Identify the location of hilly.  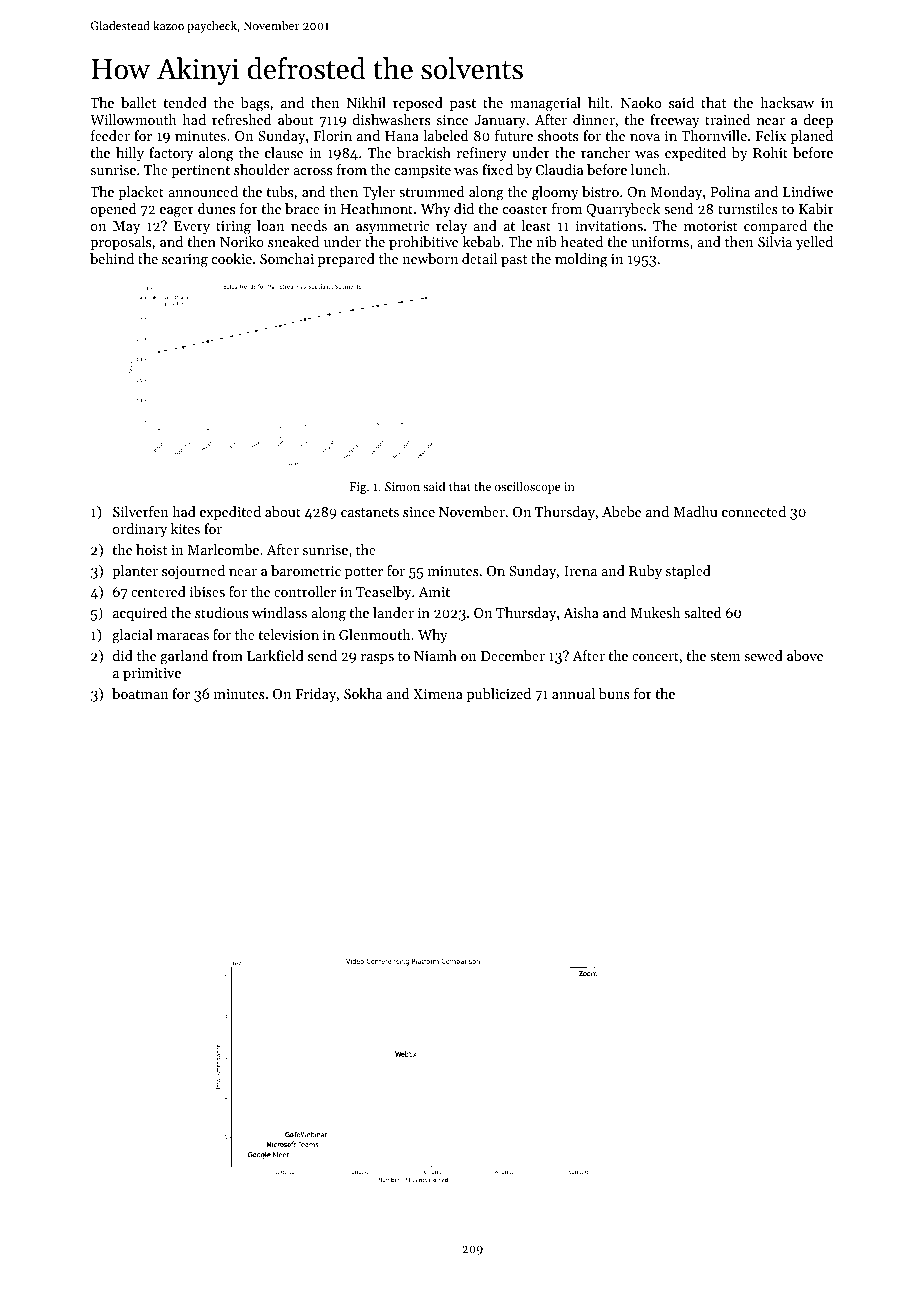
(130, 154).
